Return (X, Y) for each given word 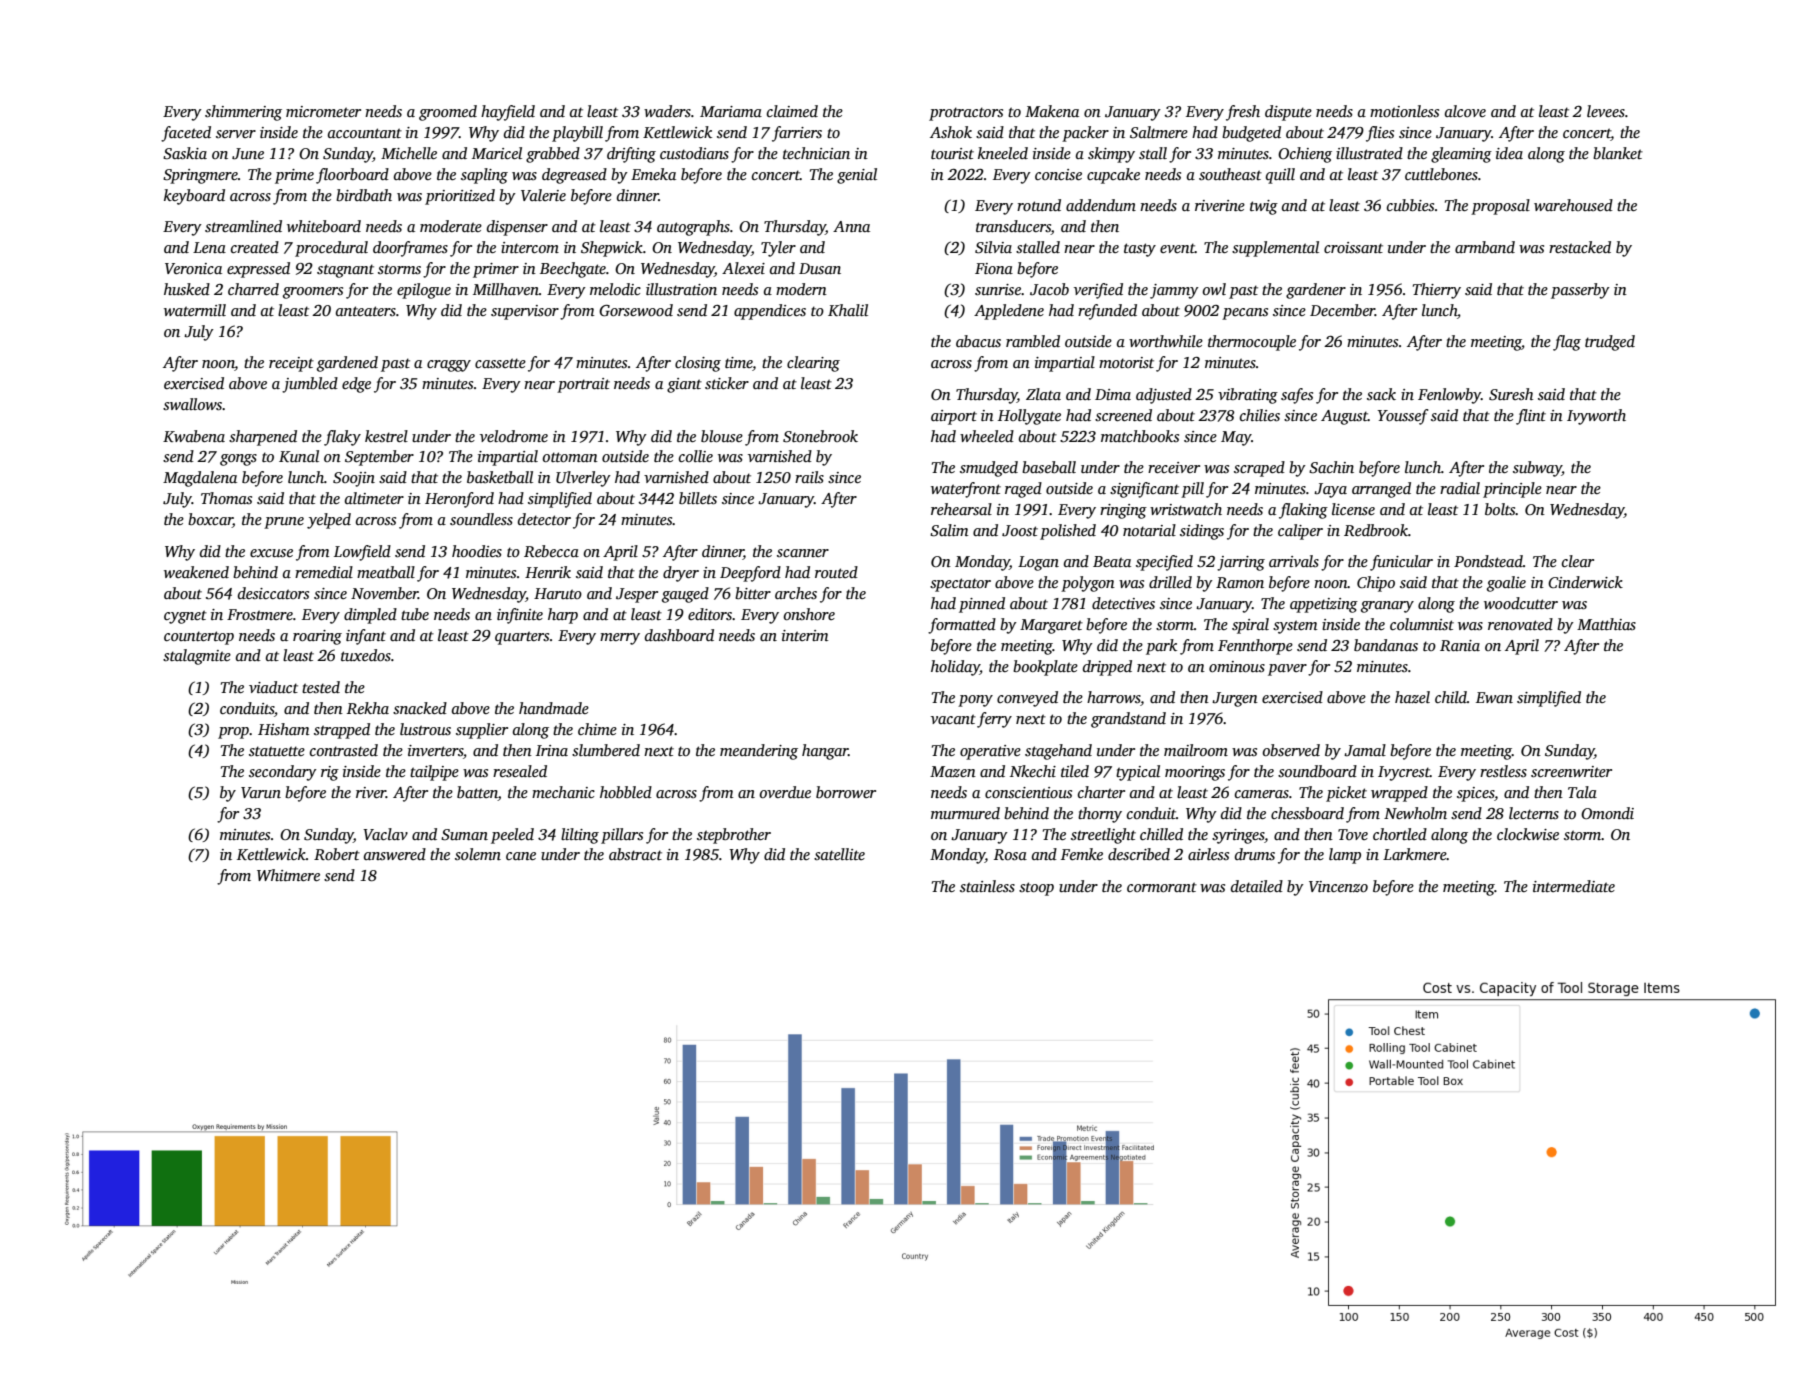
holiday (955, 668)
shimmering (243, 113)
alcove (1465, 111)
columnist (1422, 624)
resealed (520, 771)
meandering (759, 752)
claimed (792, 111)
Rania (1460, 645)
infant (366, 637)
